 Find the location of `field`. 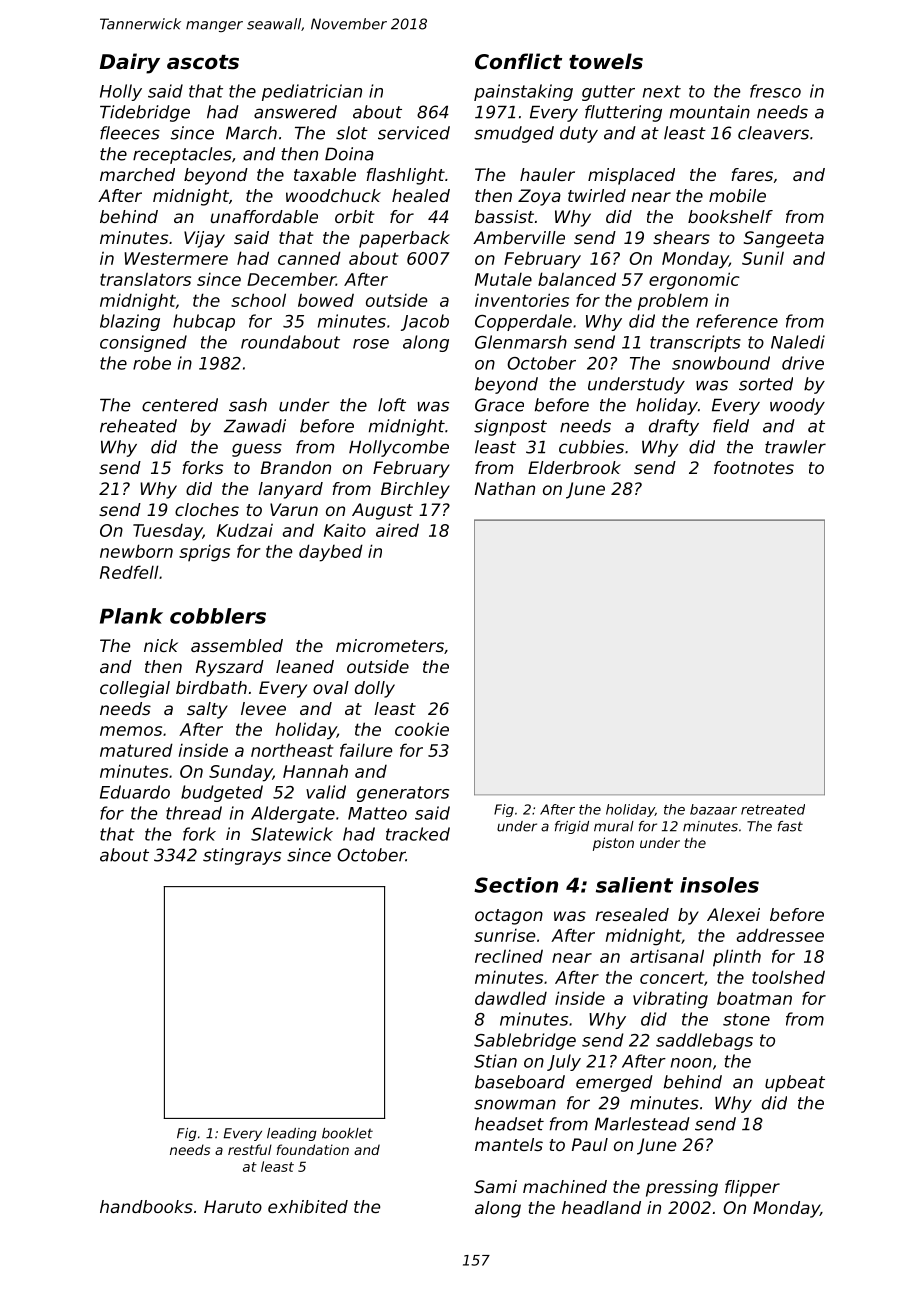

field is located at coordinates (731, 426).
